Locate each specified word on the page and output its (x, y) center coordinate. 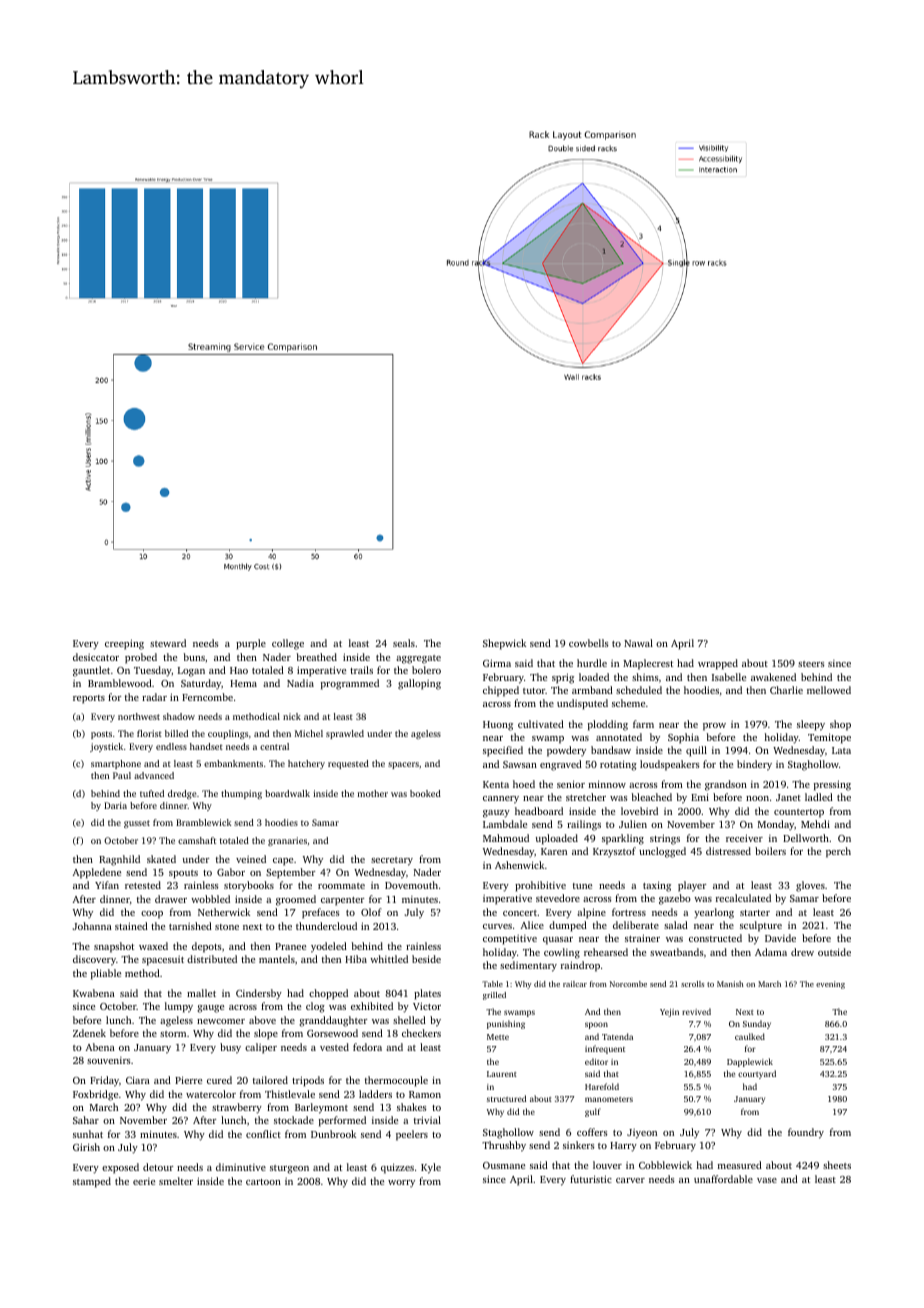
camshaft (197, 840)
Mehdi (815, 824)
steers (811, 664)
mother (373, 793)
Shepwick (504, 644)
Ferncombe (207, 697)
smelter (176, 1181)
